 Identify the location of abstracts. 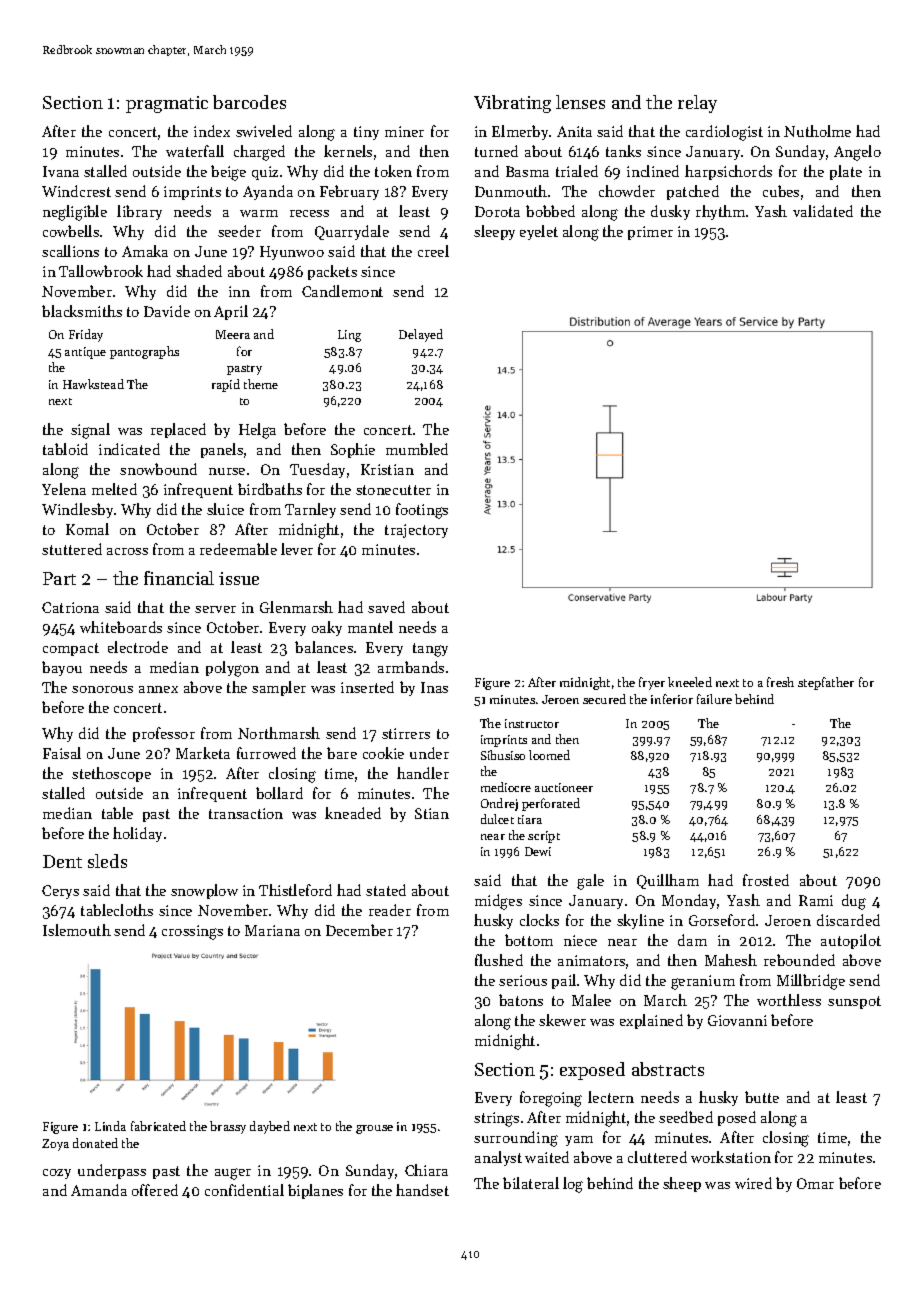
(668, 1069).
